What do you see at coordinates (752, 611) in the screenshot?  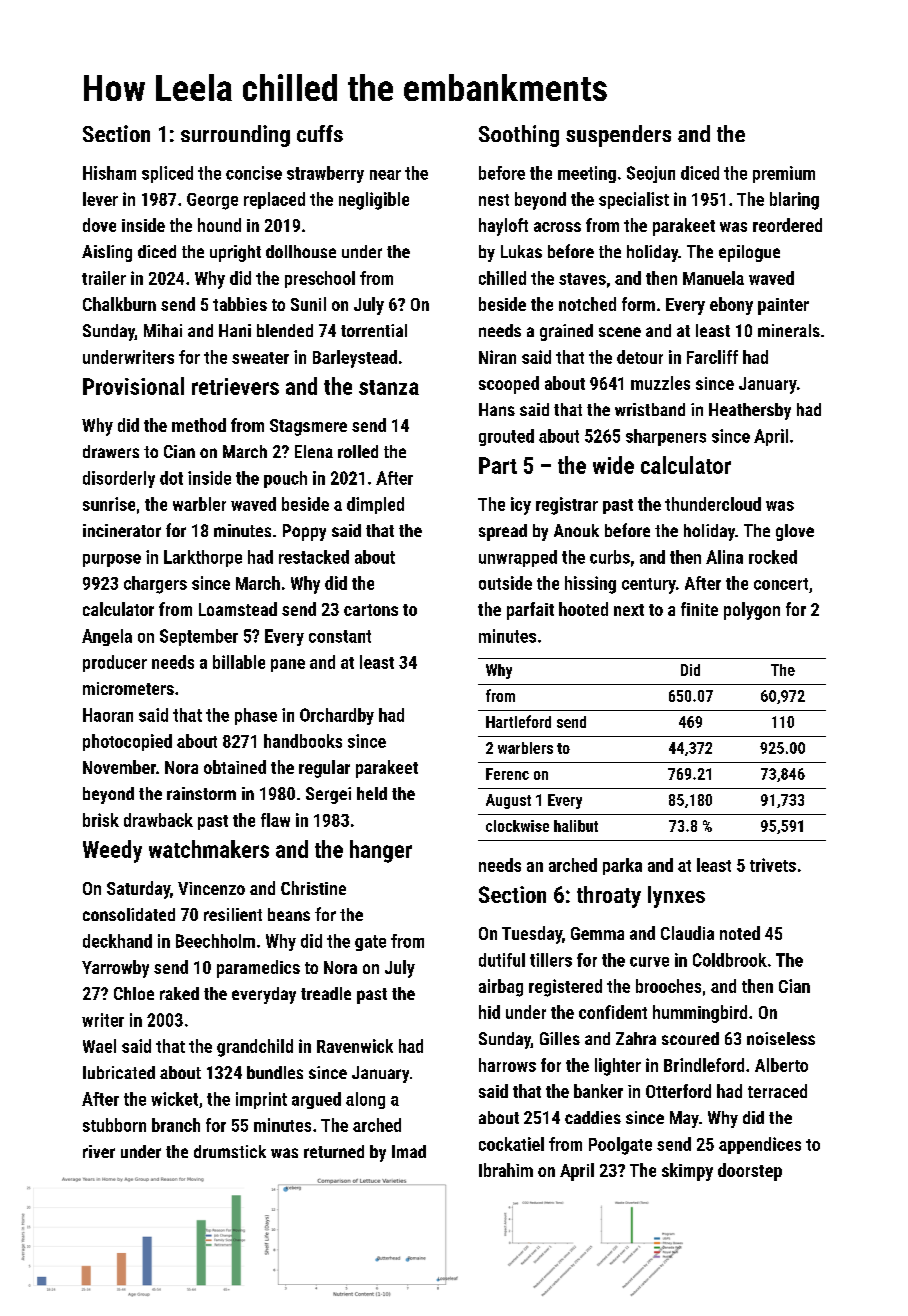 I see `polygon` at bounding box center [752, 611].
